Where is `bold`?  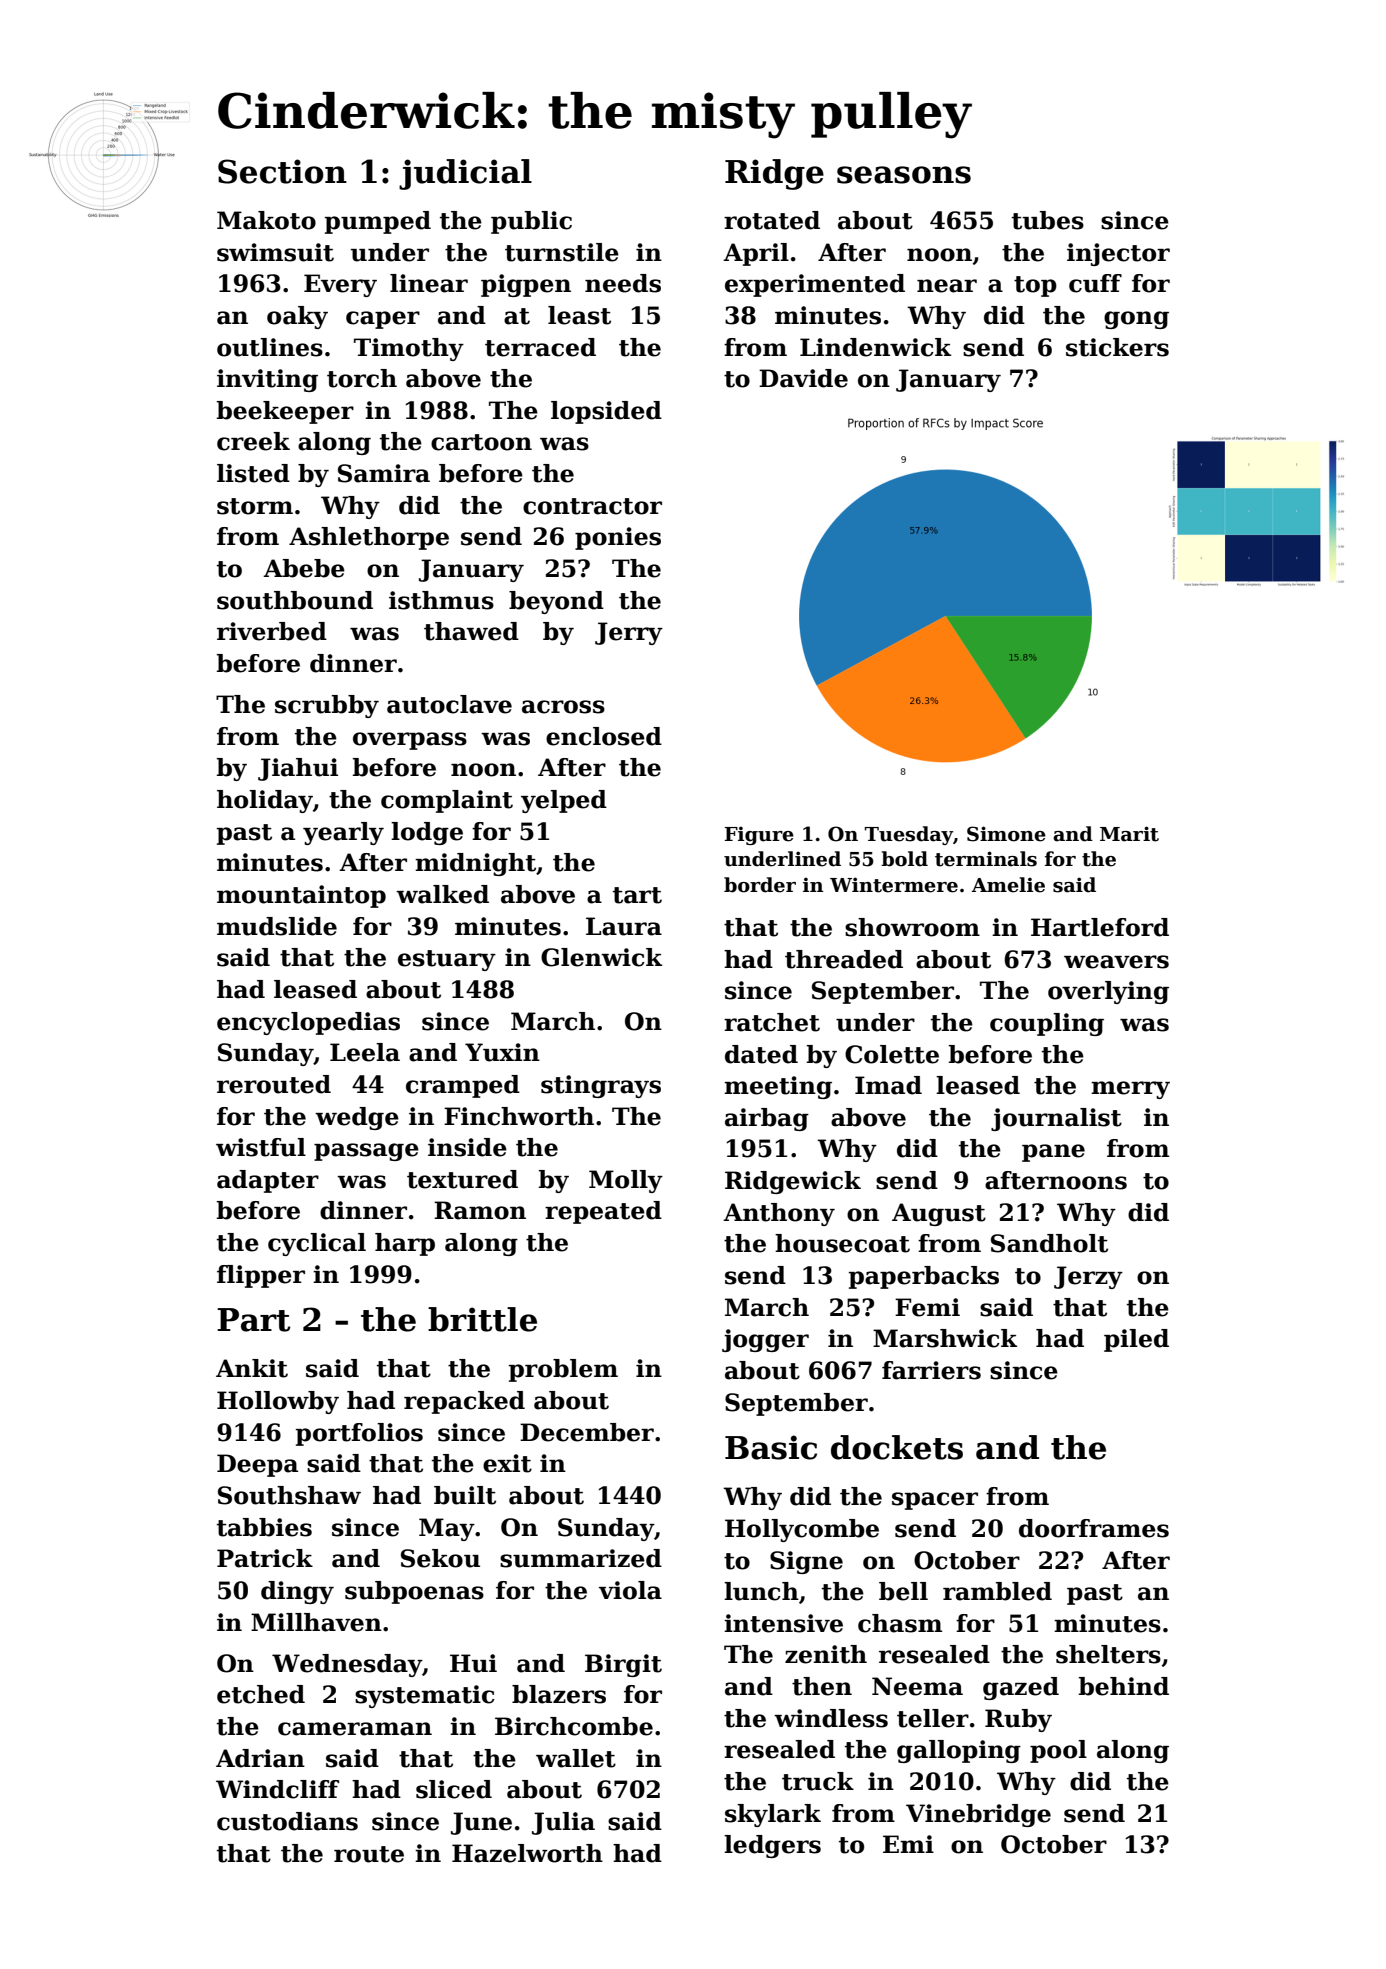
bold is located at coordinates (904, 859).
